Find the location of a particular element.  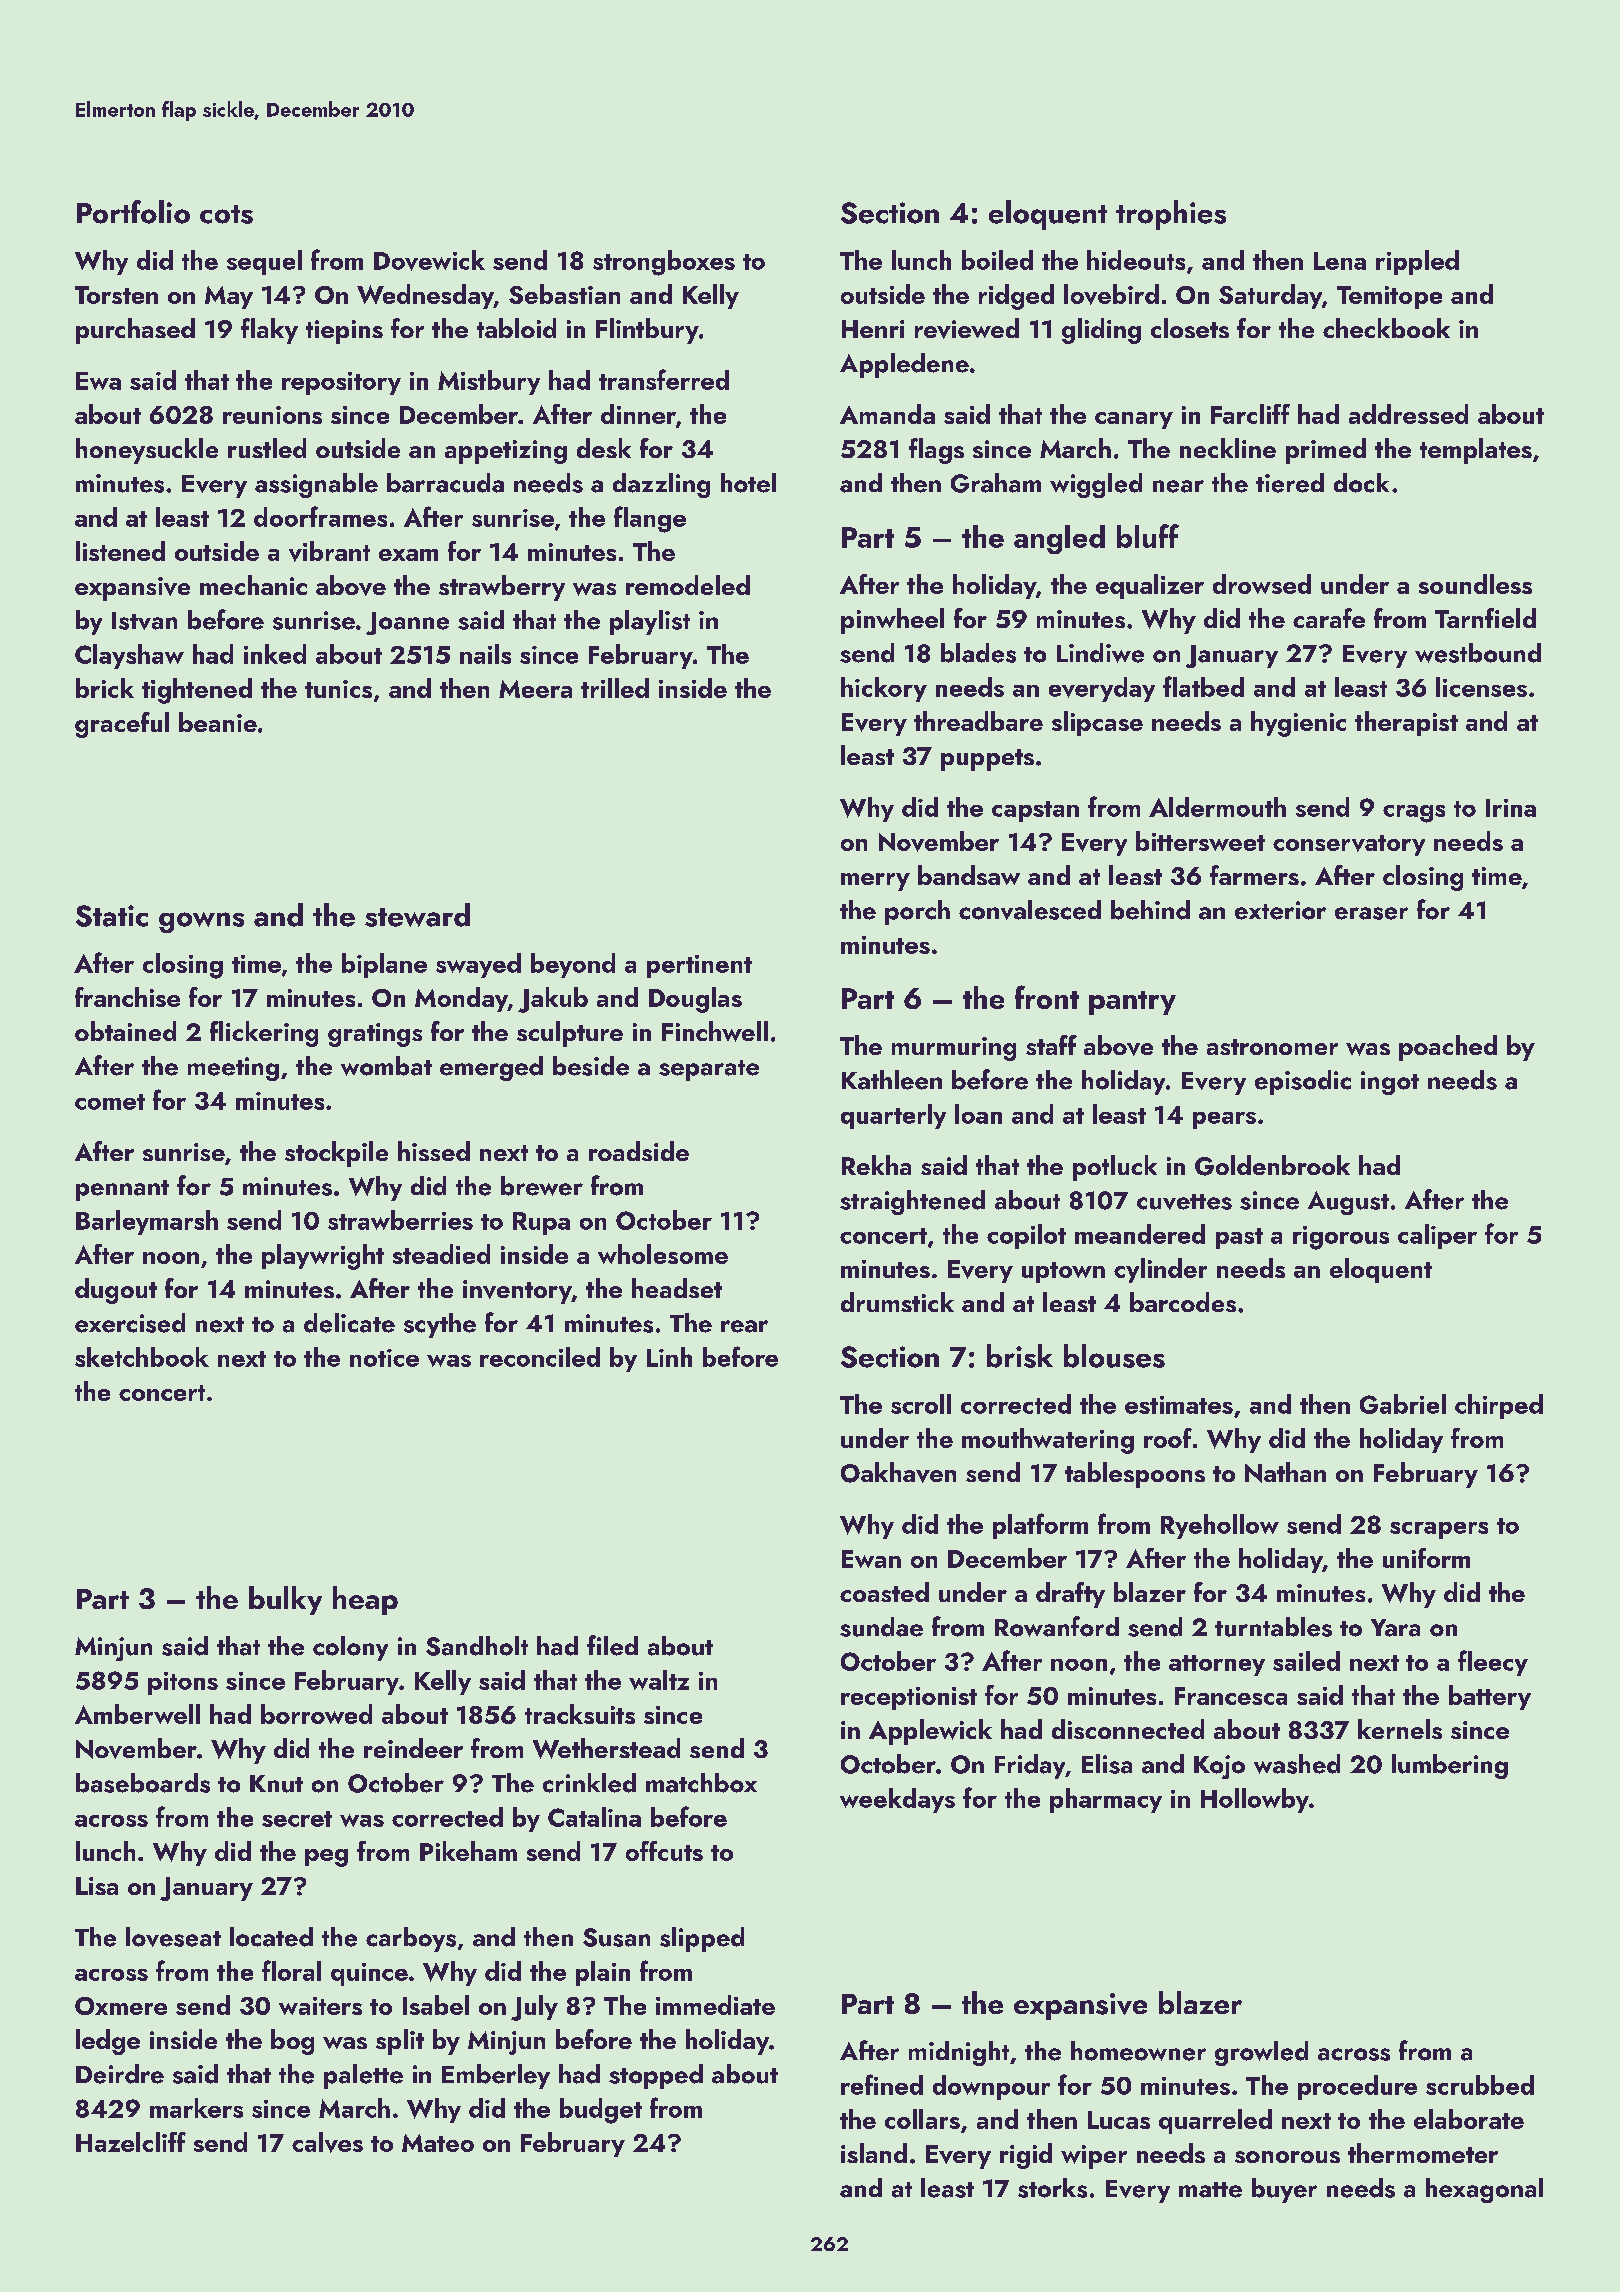

Yara is located at coordinates (1395, 1628).
